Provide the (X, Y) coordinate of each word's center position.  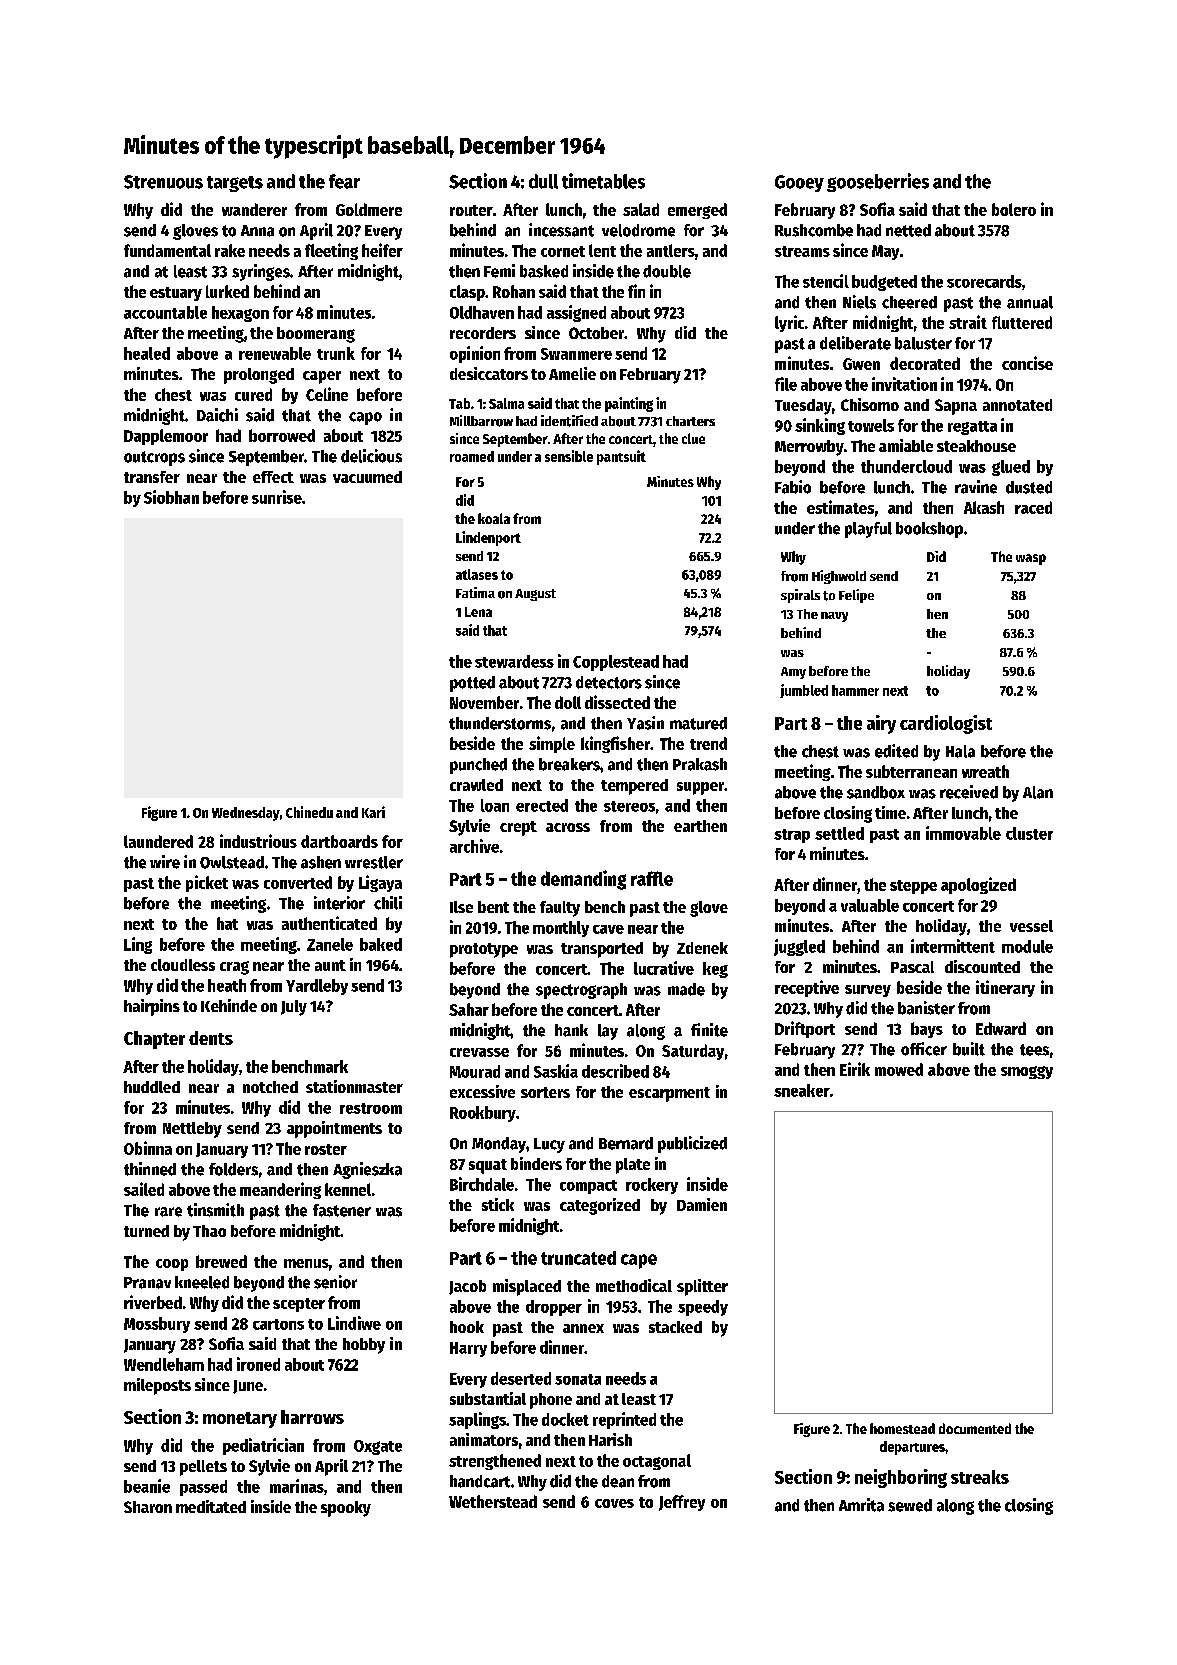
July (294, 1008)
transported (602, 950)
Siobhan (171, 497)
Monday (499, 1145)
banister (926, 1008)
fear (344, 181)
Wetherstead (493, 1501)
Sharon (148, 1507)
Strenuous (163, 182)
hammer (855, 690)
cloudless (183, 965)
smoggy (1027, 1072)
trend (708, 743)
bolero (1014, 209)
